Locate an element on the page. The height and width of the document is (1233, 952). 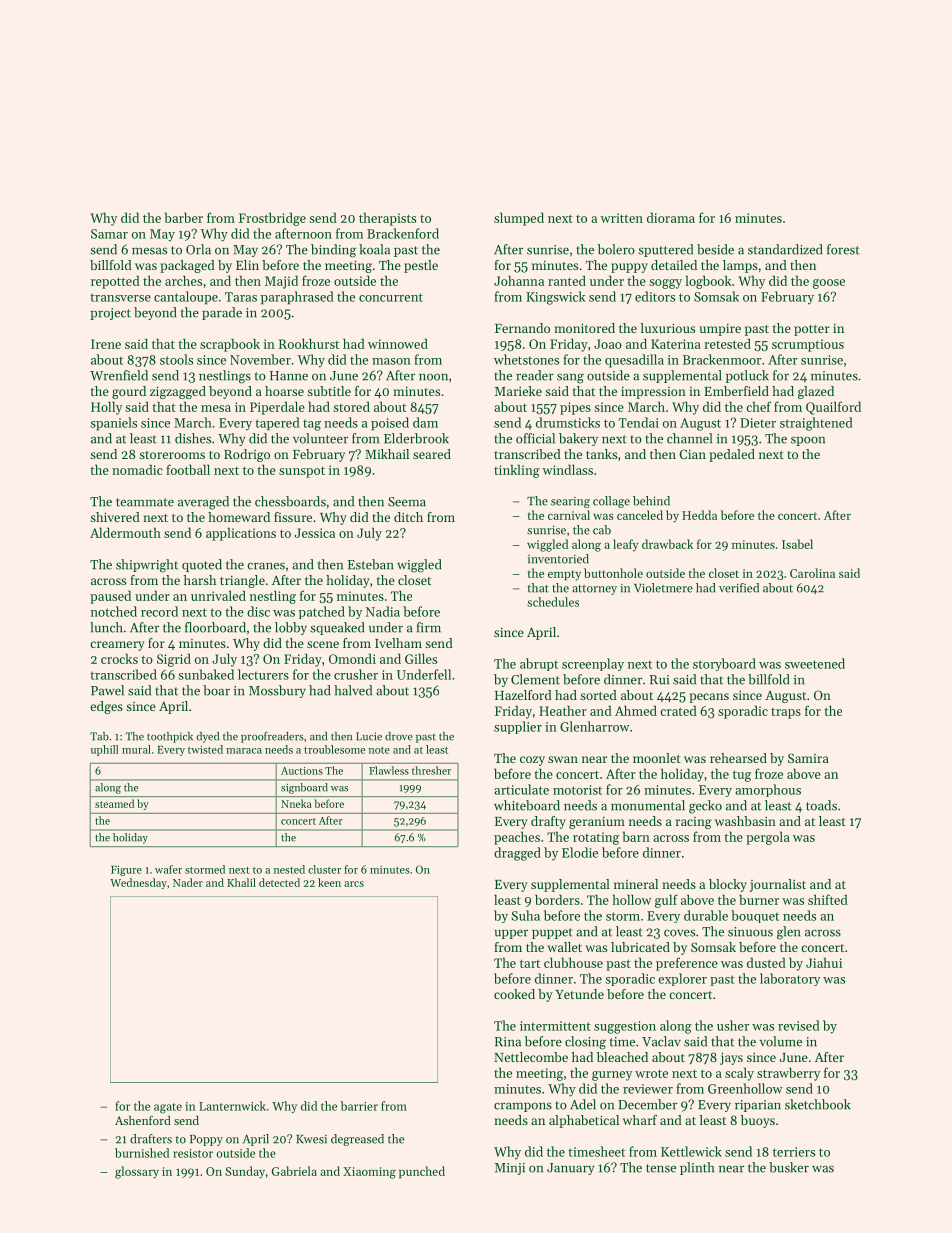
tapered is located at coordinates (277, 424).
